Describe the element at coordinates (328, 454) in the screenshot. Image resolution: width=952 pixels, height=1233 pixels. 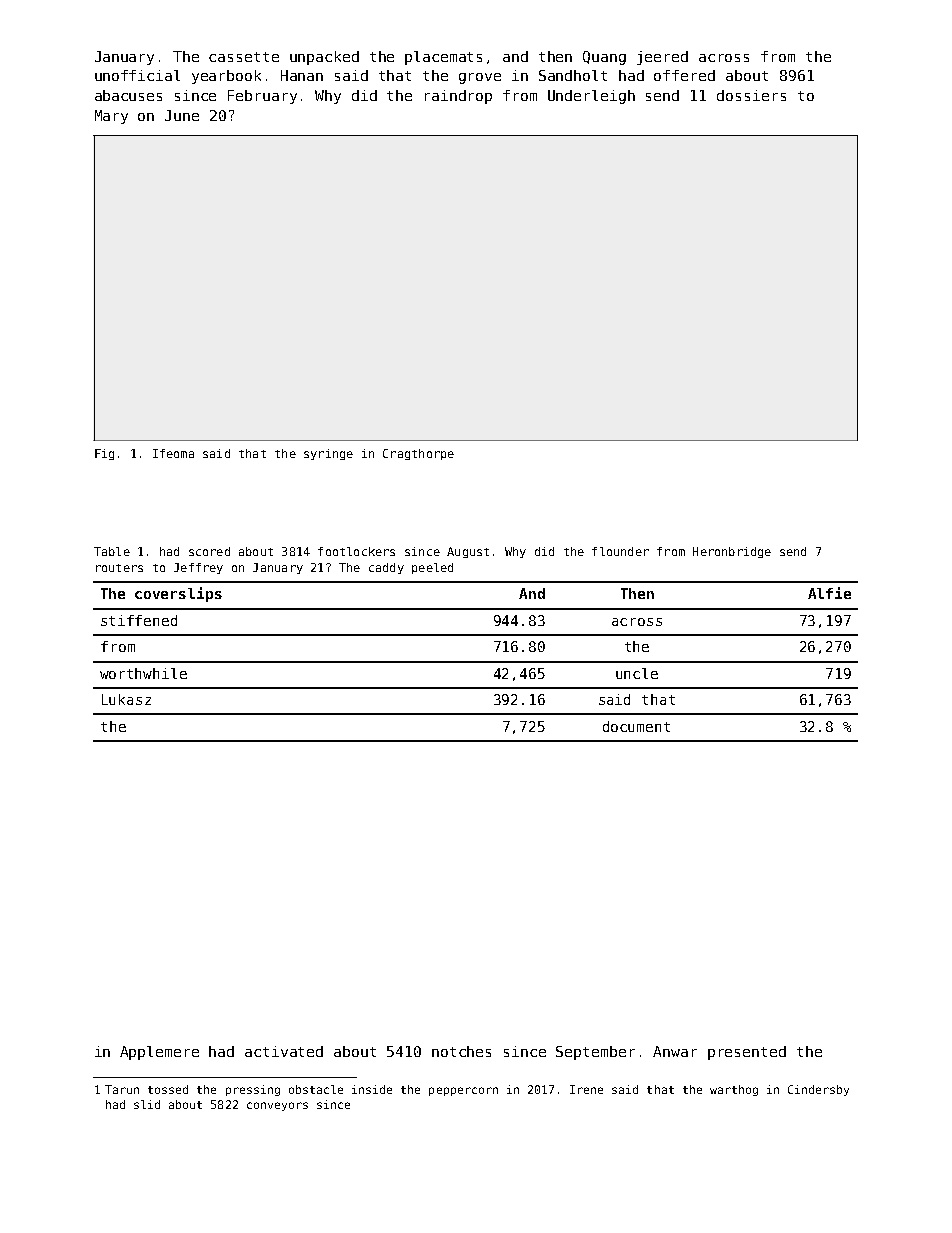
I see `syringe` at that location.
